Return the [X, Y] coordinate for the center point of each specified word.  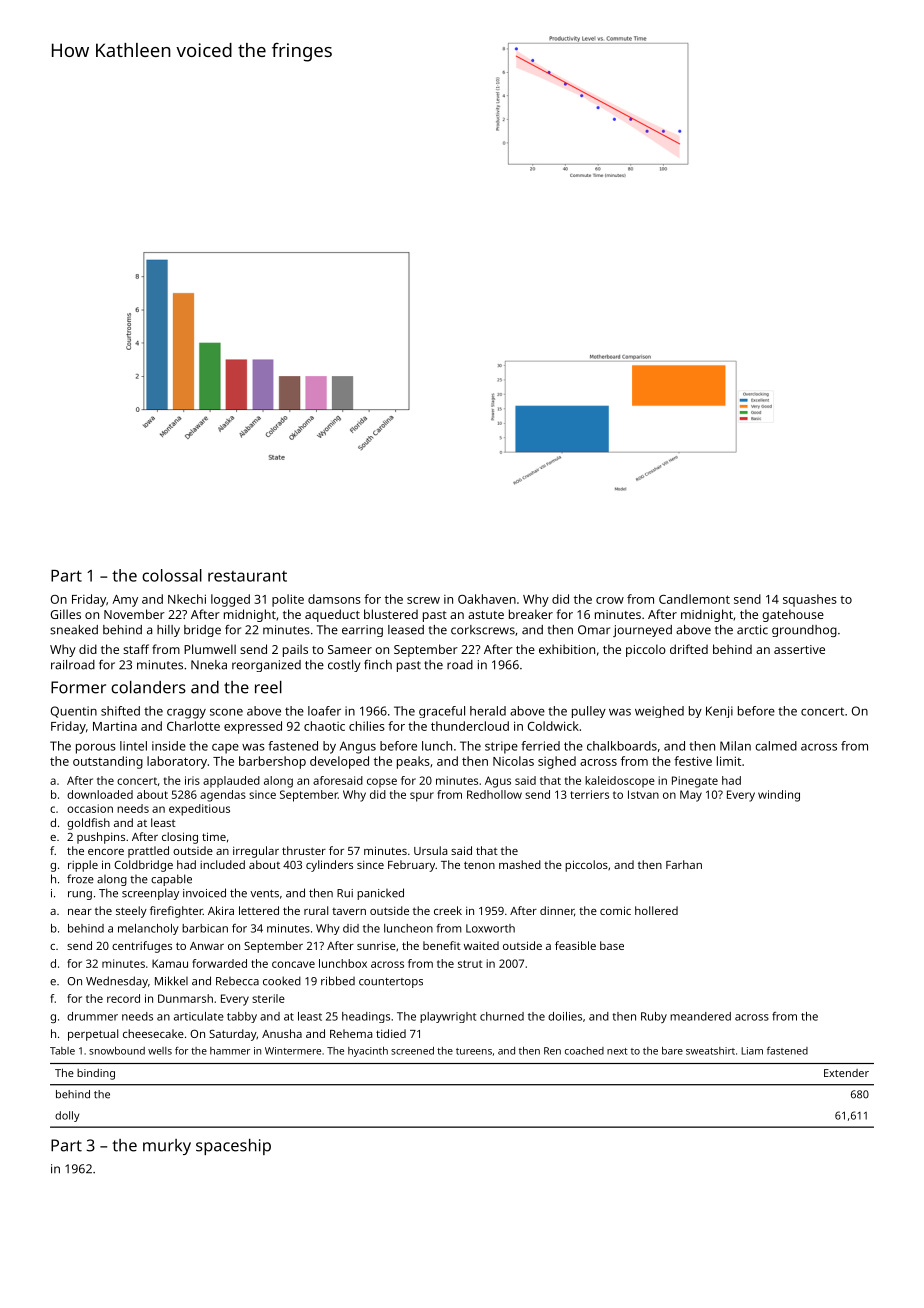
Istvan [643, 794]
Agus [498, 782]
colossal [172, 575]
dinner [557, 910]
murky [167, 1147]
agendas [223, 796]
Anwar [207, 946]
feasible [575, 945]
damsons [334, 599]
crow [610, 600]
